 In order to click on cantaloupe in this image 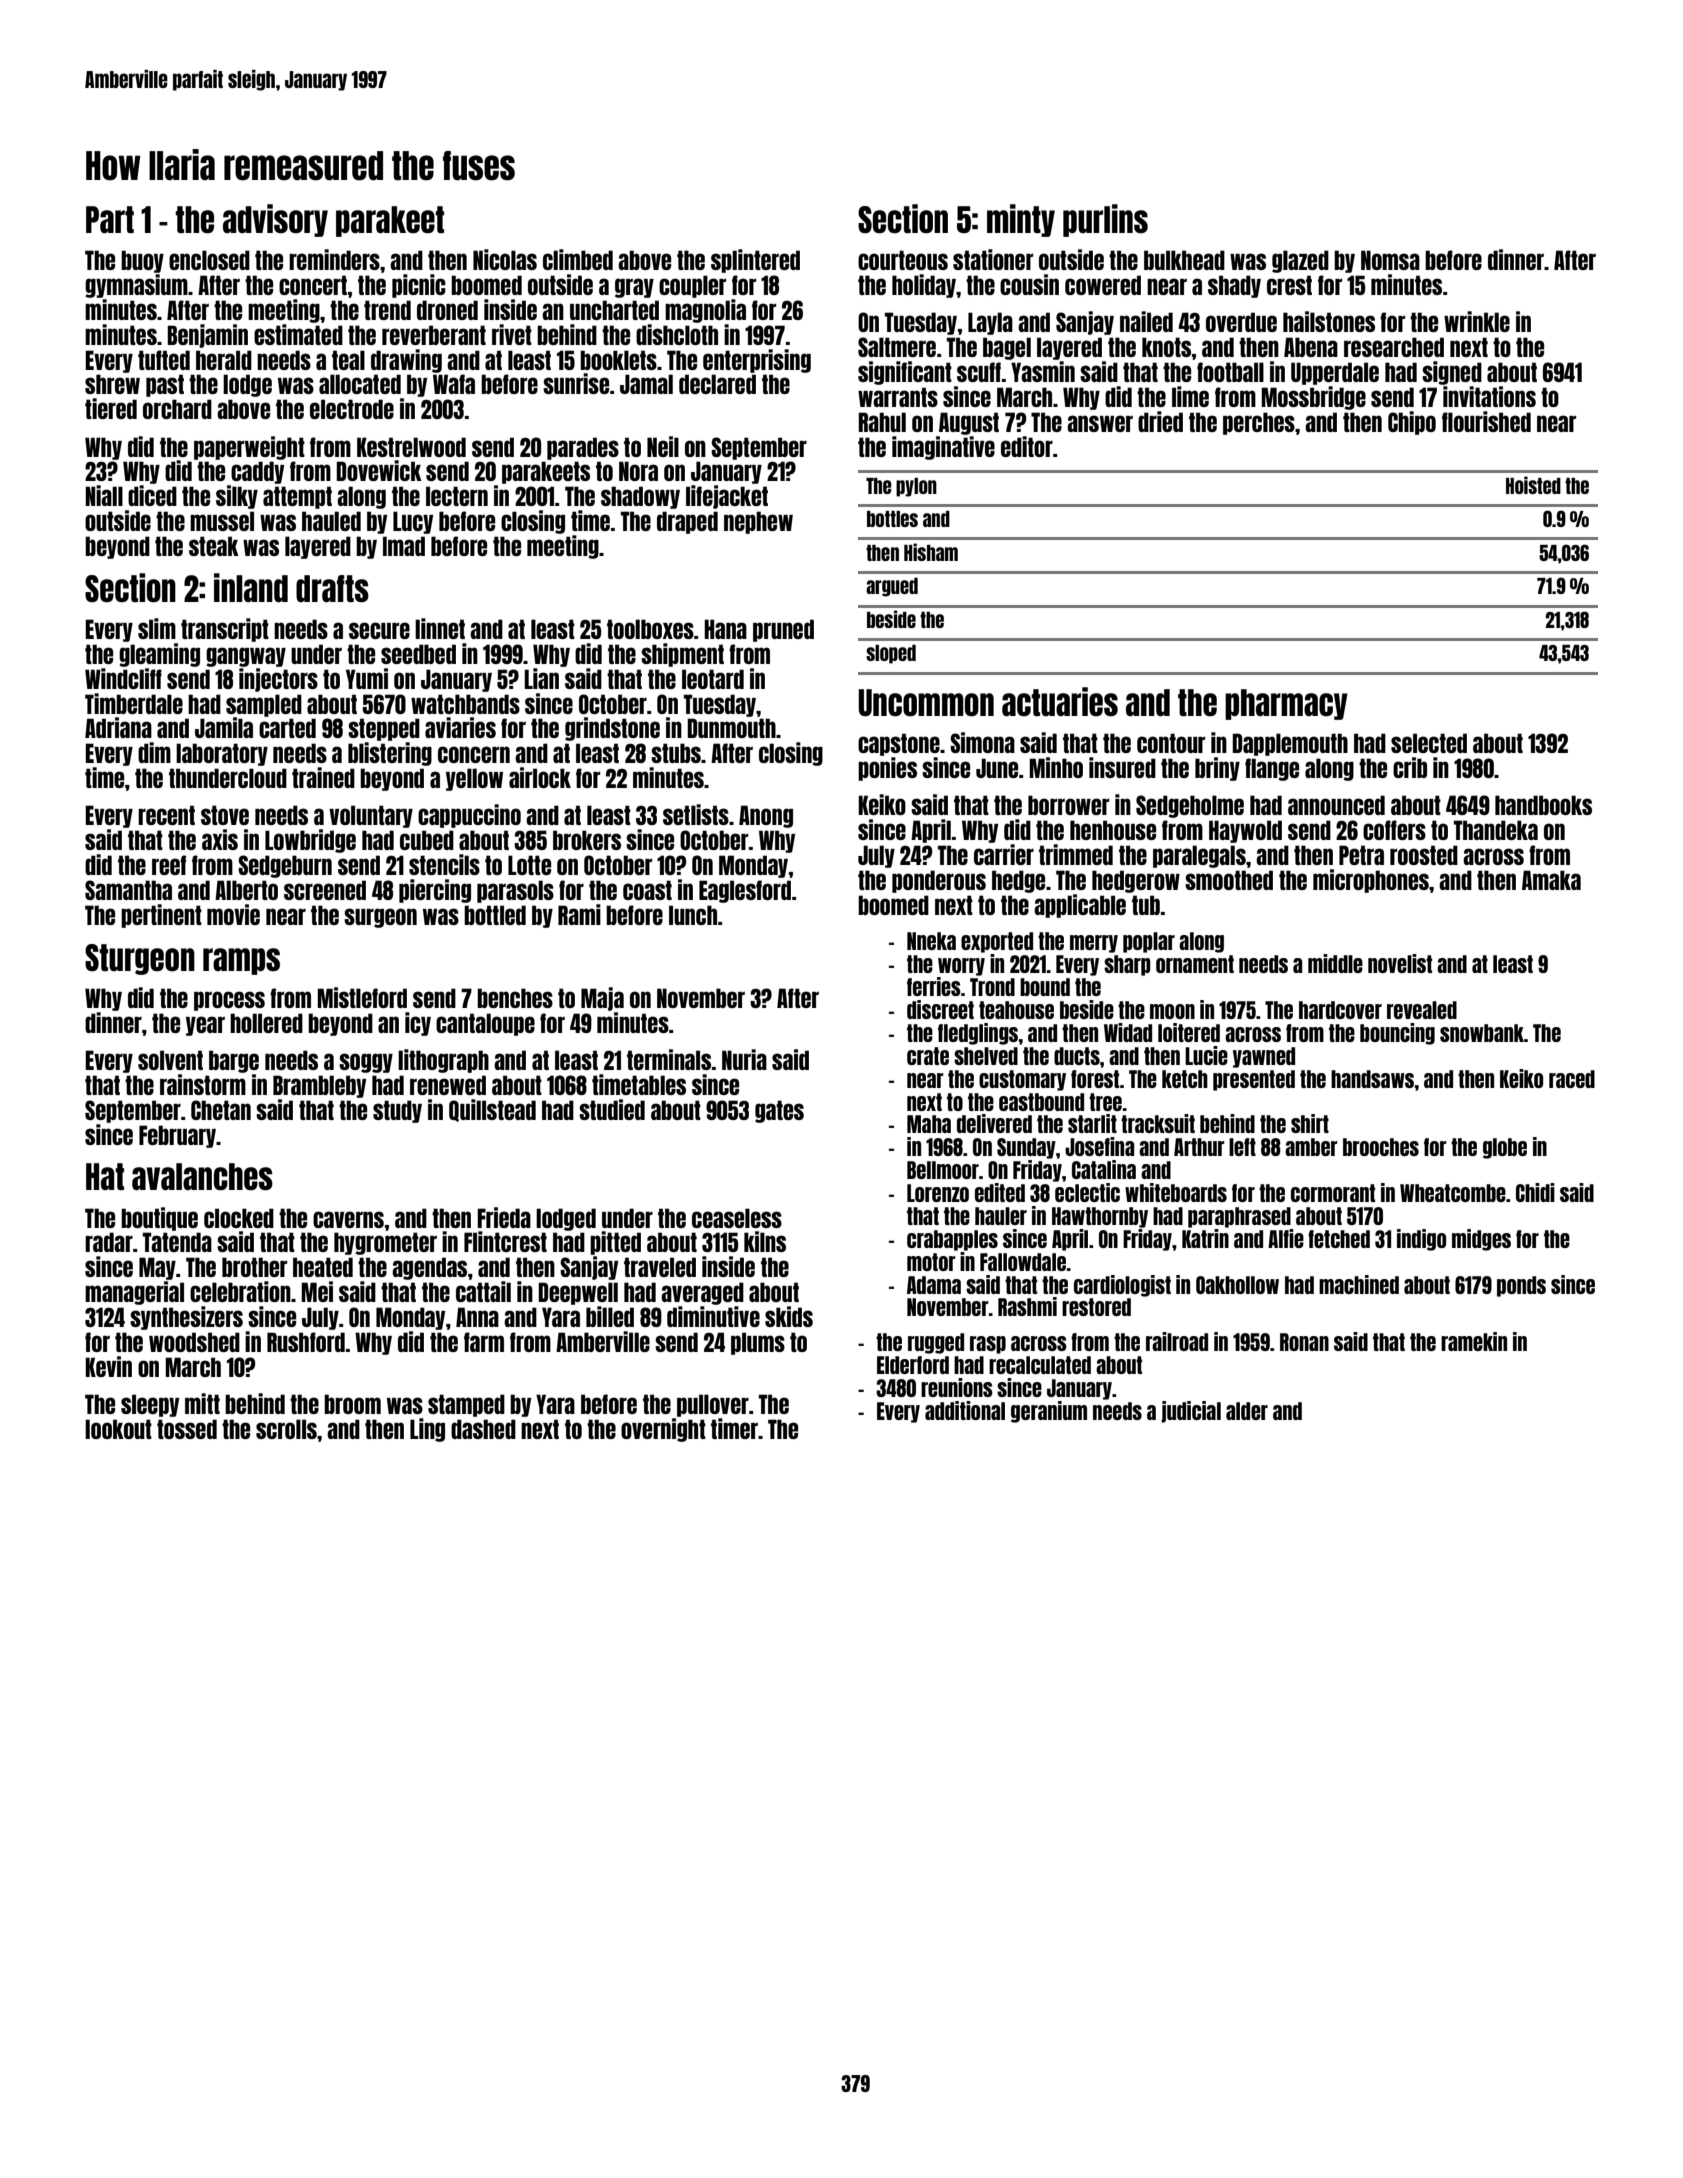, I will do `click(485, 1024)`.
